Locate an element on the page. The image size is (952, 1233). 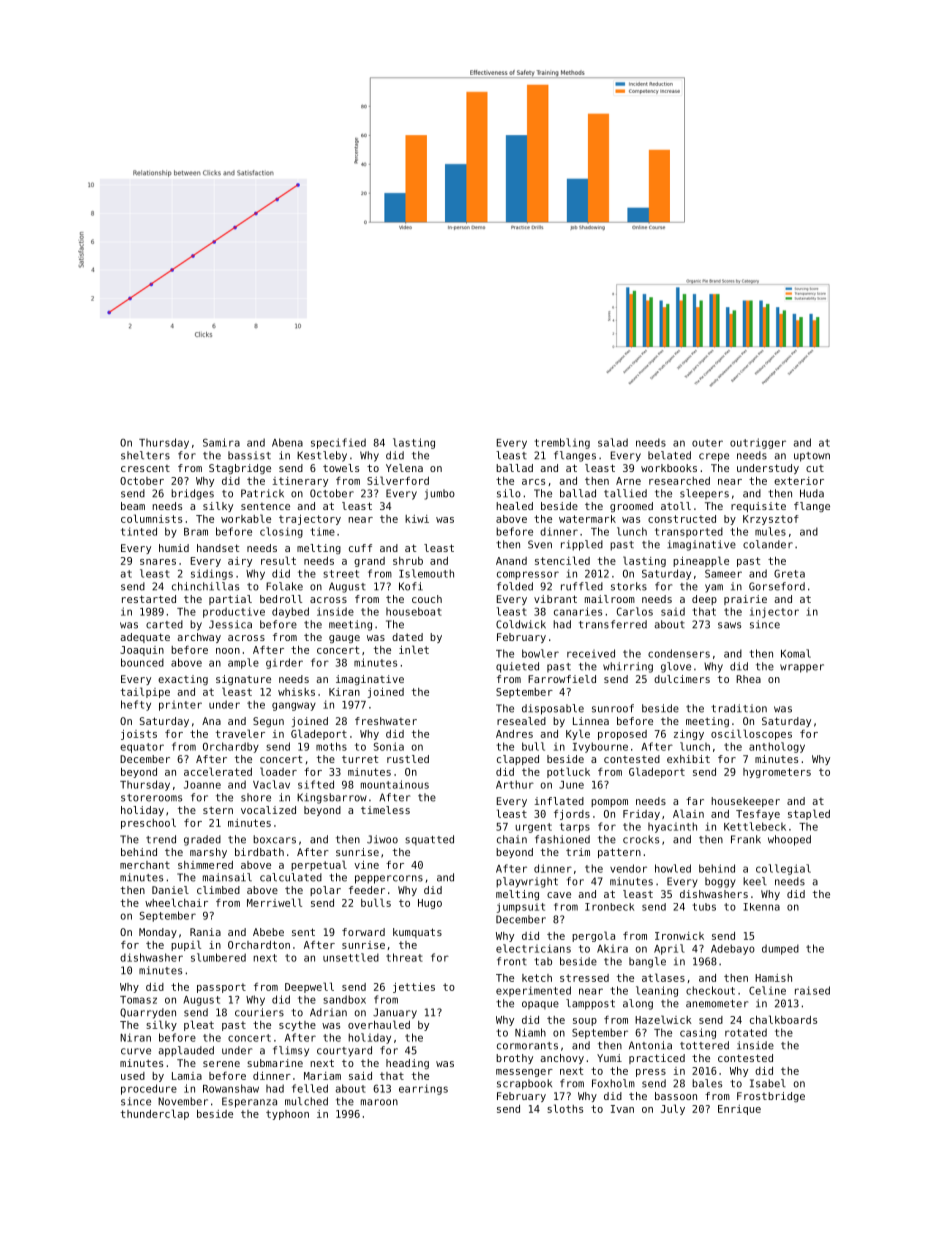
chalkboards is located at coordinates (783, 1019).
